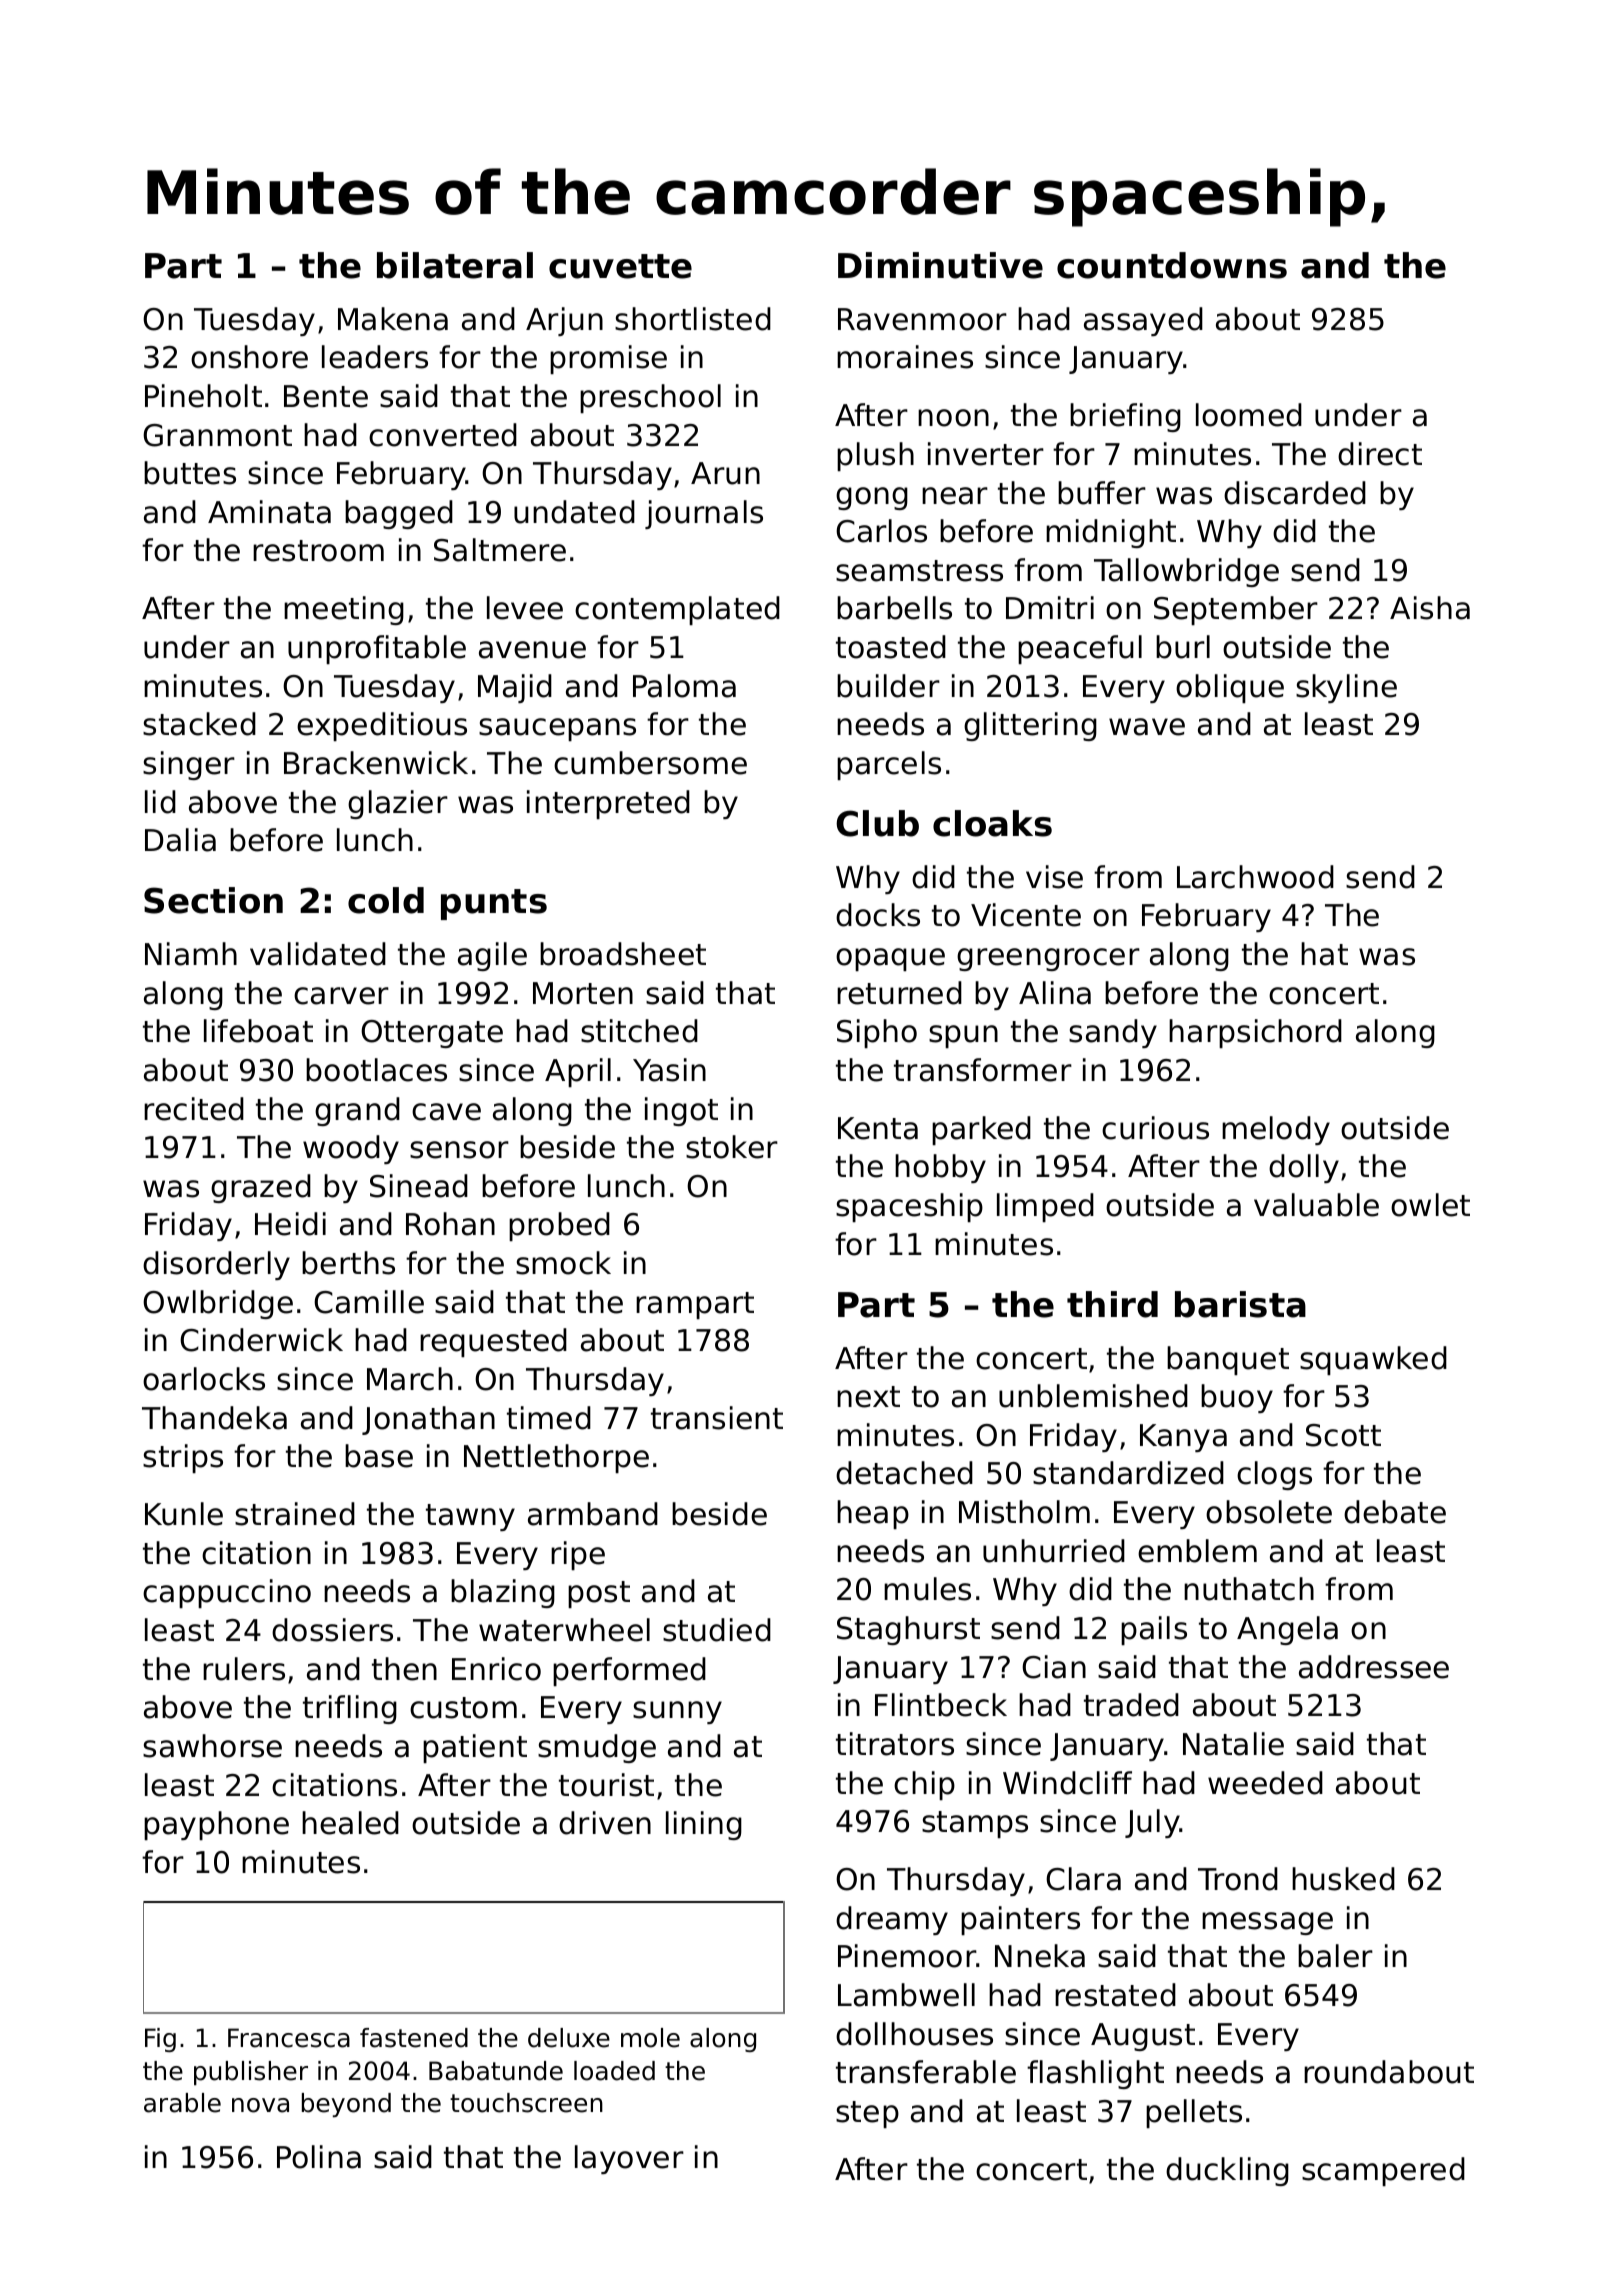 This document has height=2292, width=1620. What do you see at coordinates (382, 726) in the document?
I see `expeditious` at bounding box center [382, 726].
